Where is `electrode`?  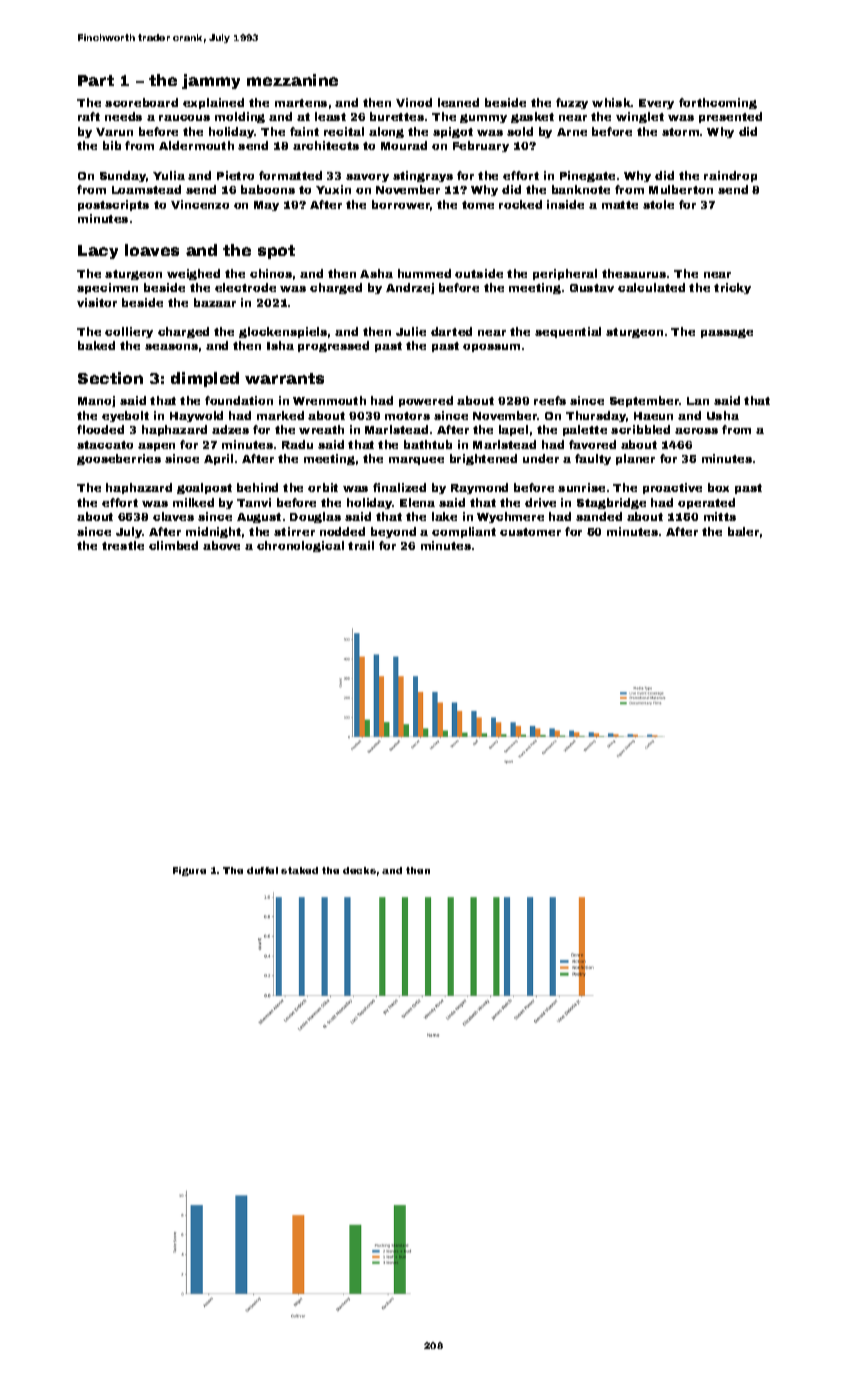 electrode is located at coordinates (245, 287).
